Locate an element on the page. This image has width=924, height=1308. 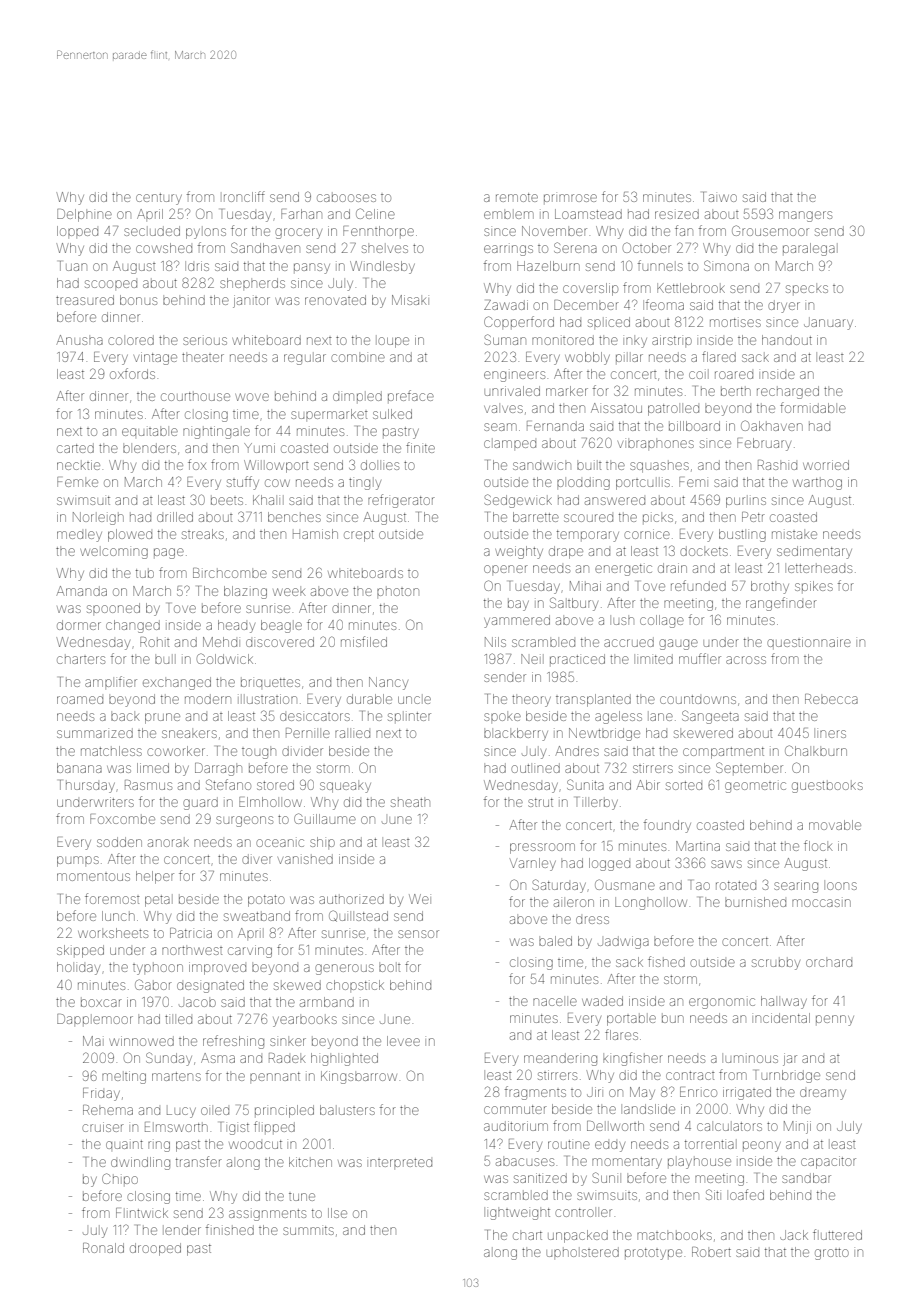
Sedgewick is located at coordinates (518, 501).
